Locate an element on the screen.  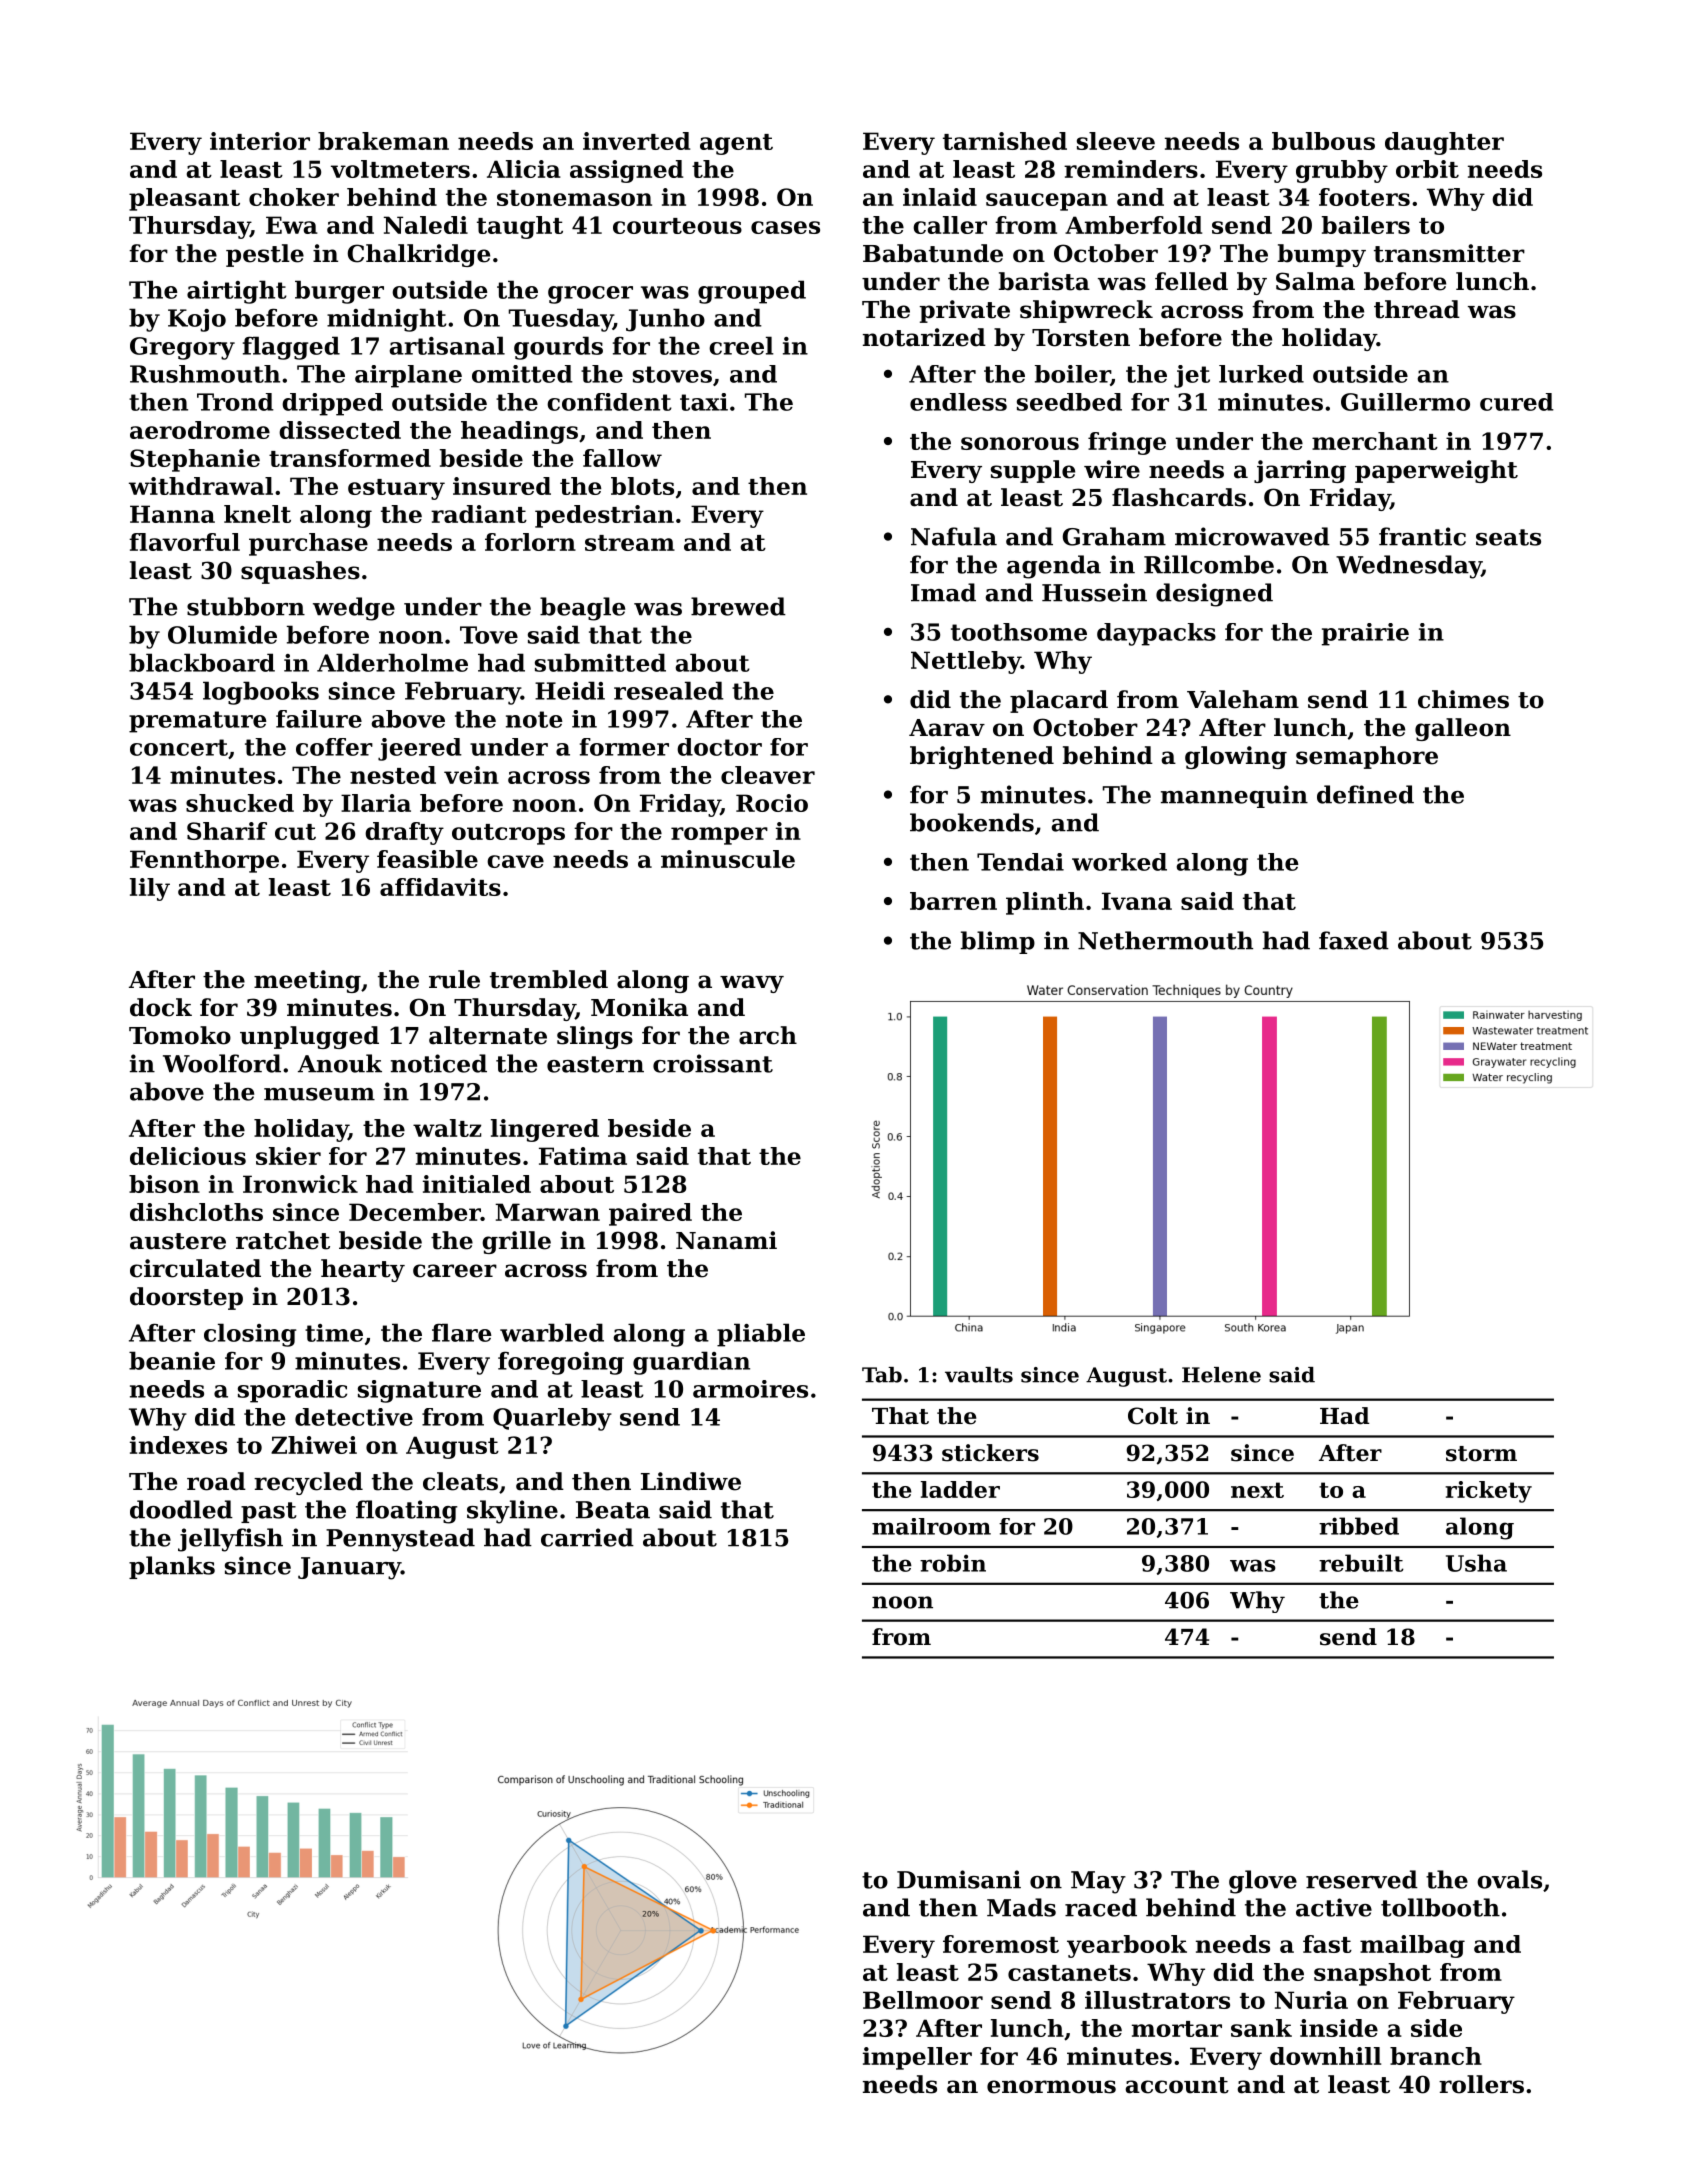
chimes is located at coordinates (1463, 699).
